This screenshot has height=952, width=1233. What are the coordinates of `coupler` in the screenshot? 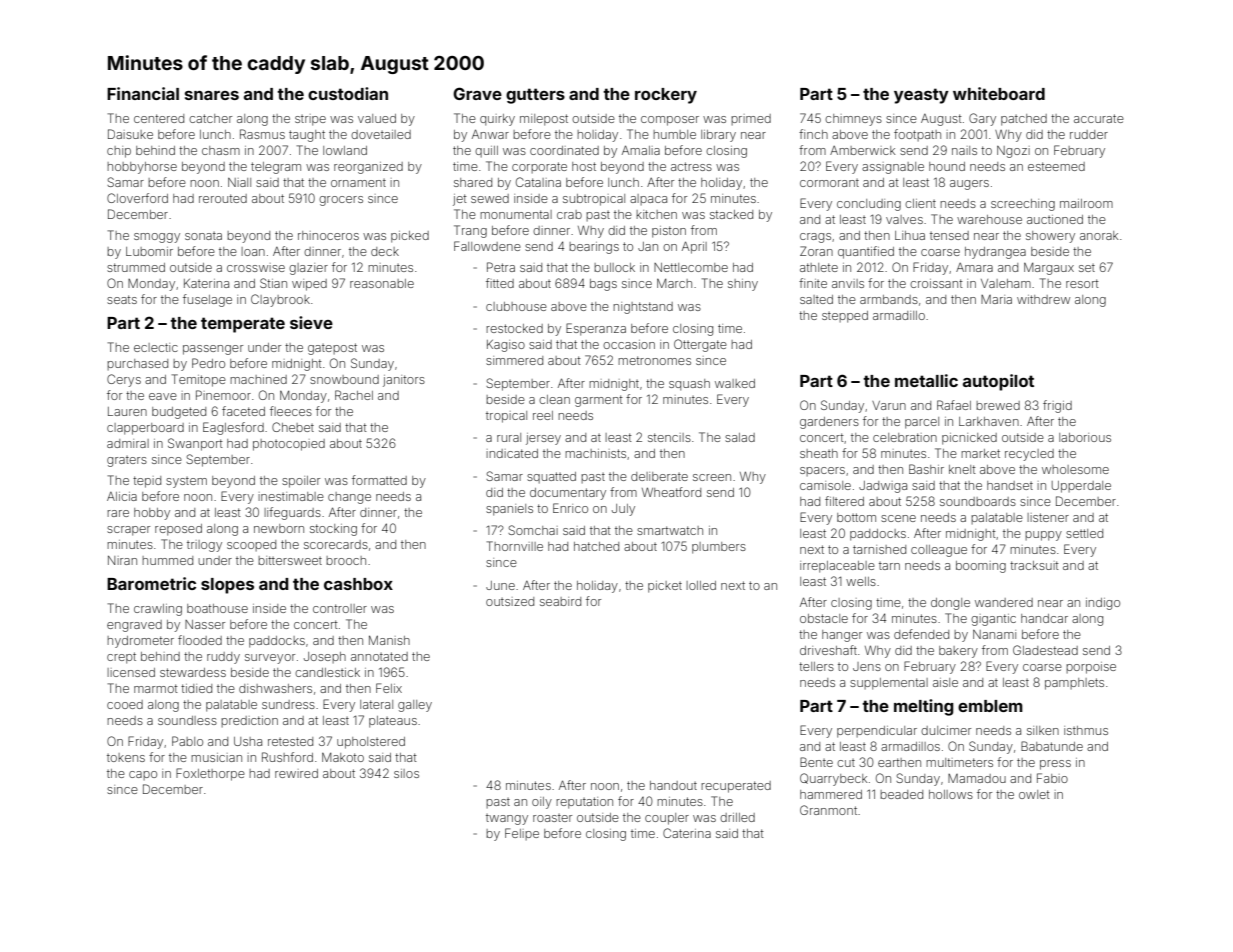 It's located at (667, 819).
